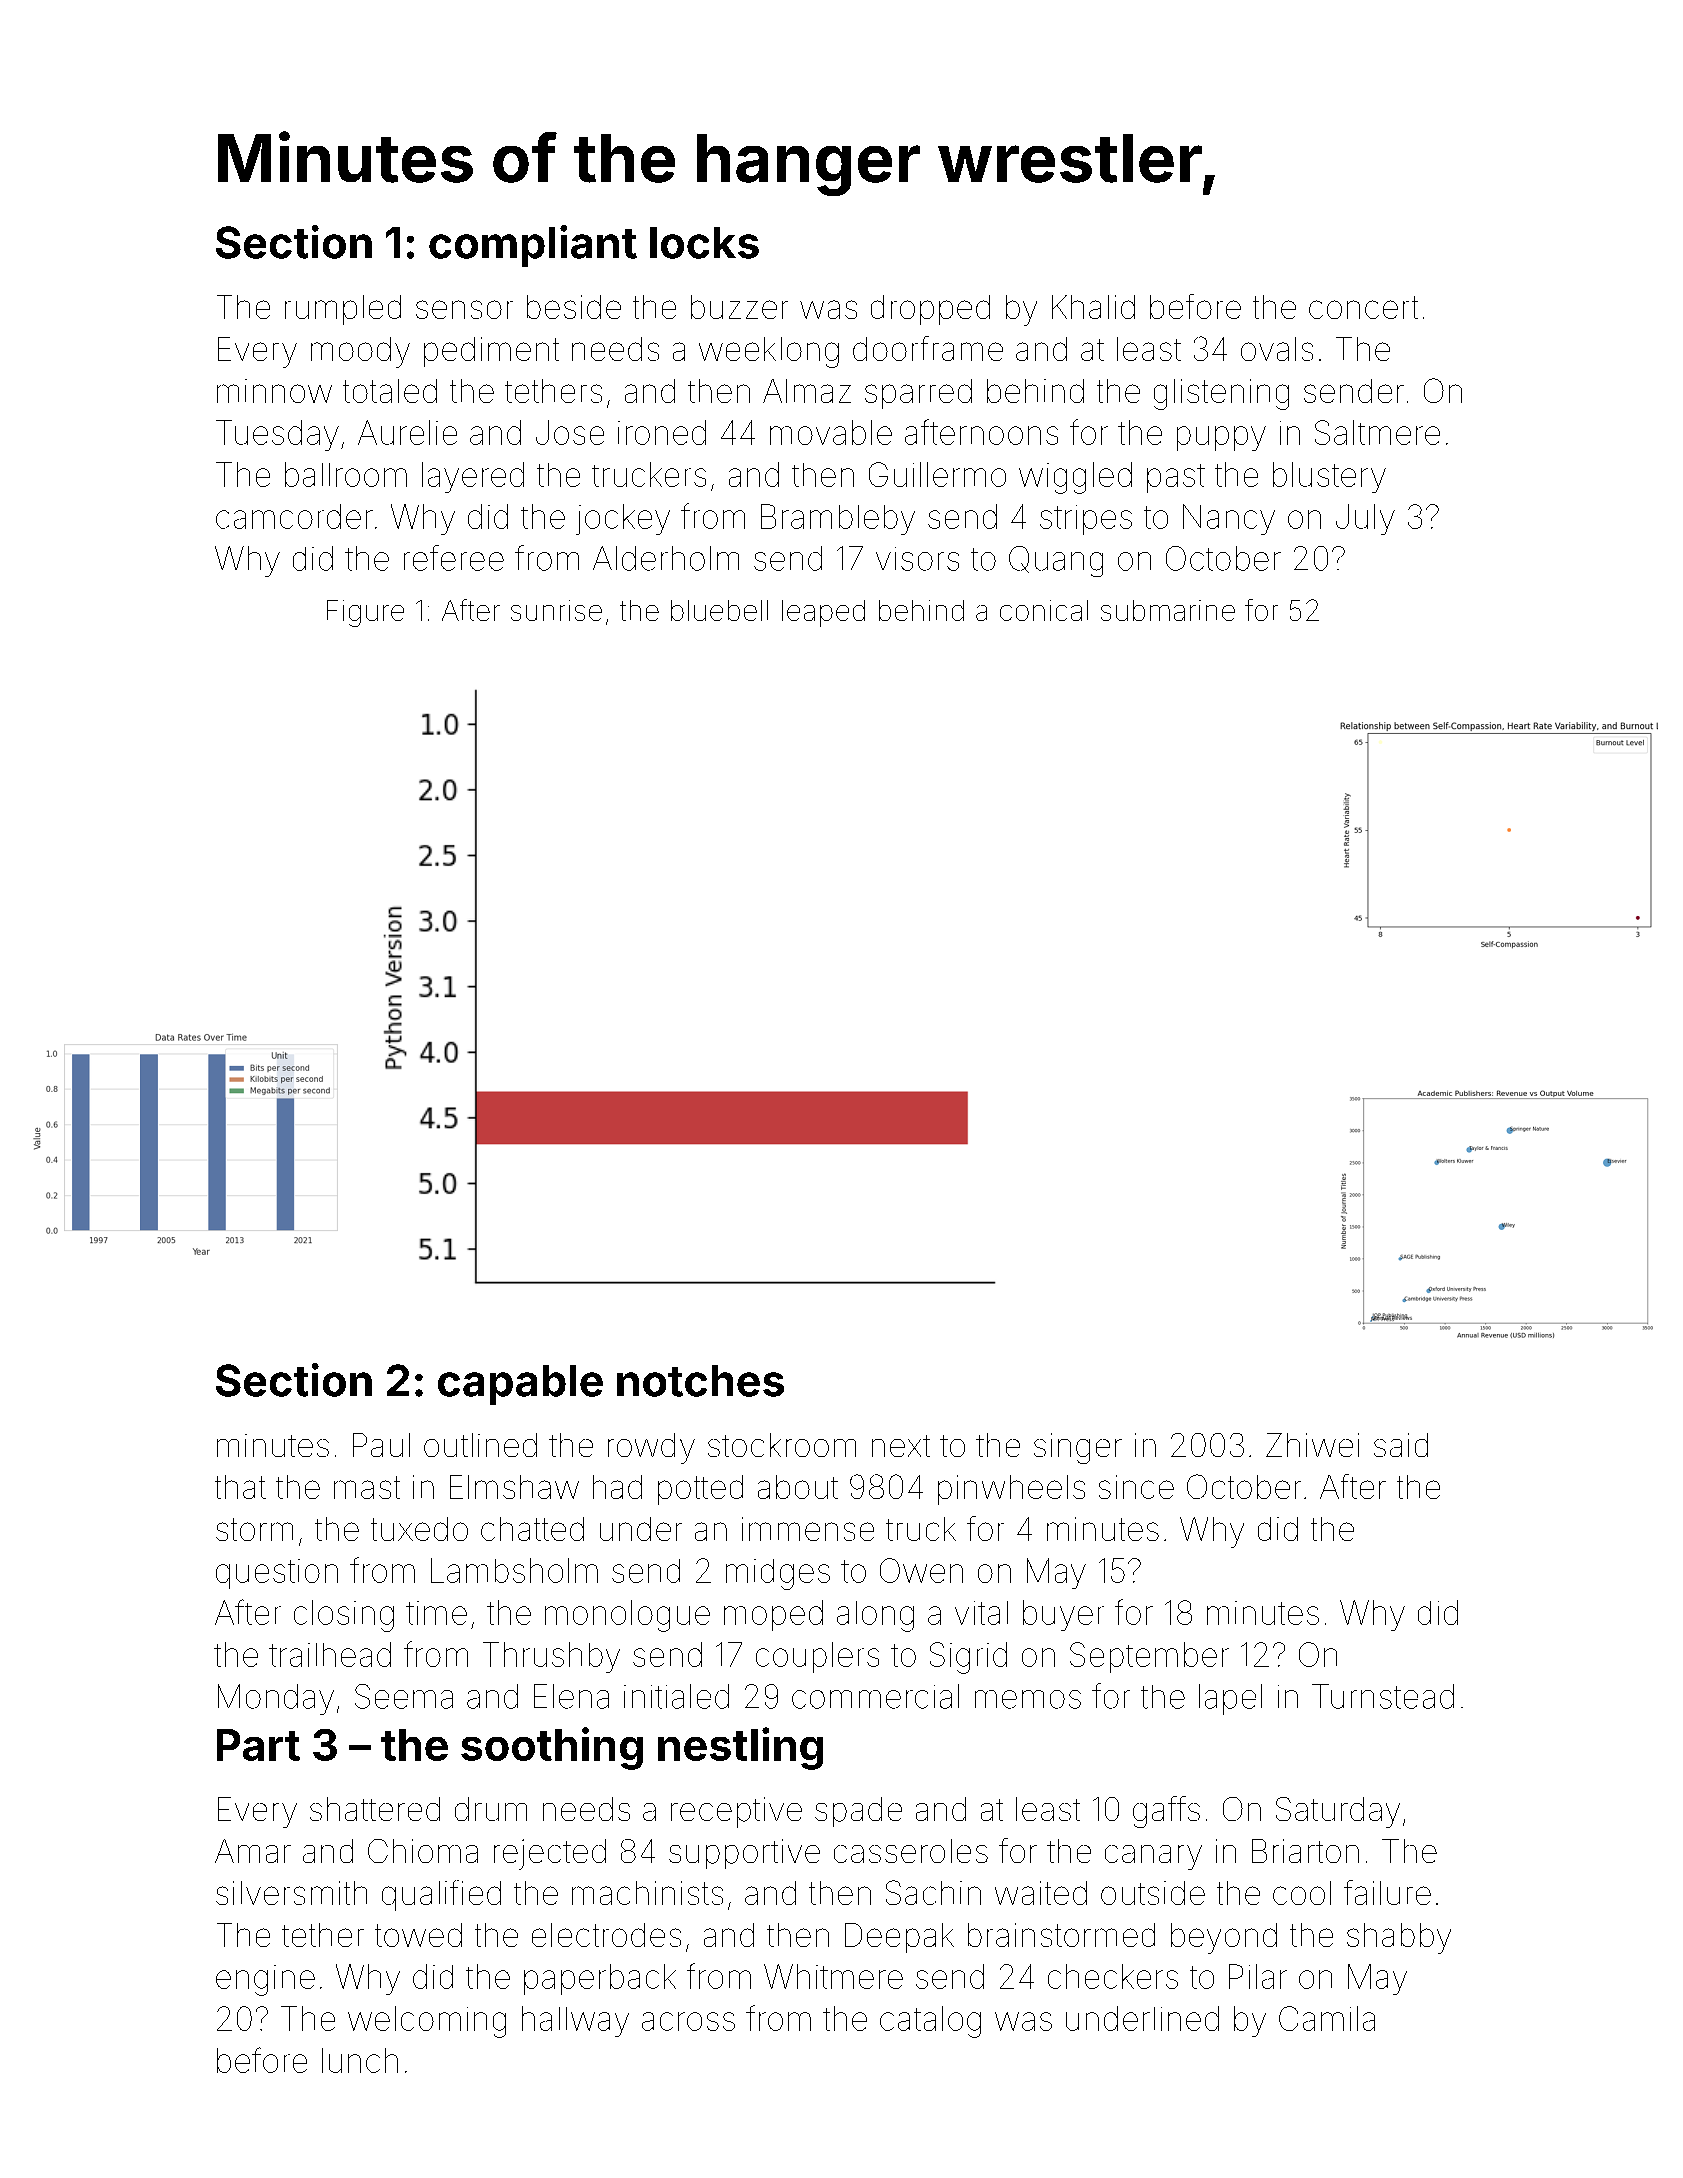 This screenshot has width=1683, height=2178. What do you see at coordinates (719, 610) in the screenshot?
I see `bluebell` at bounding box center [719, 610].
